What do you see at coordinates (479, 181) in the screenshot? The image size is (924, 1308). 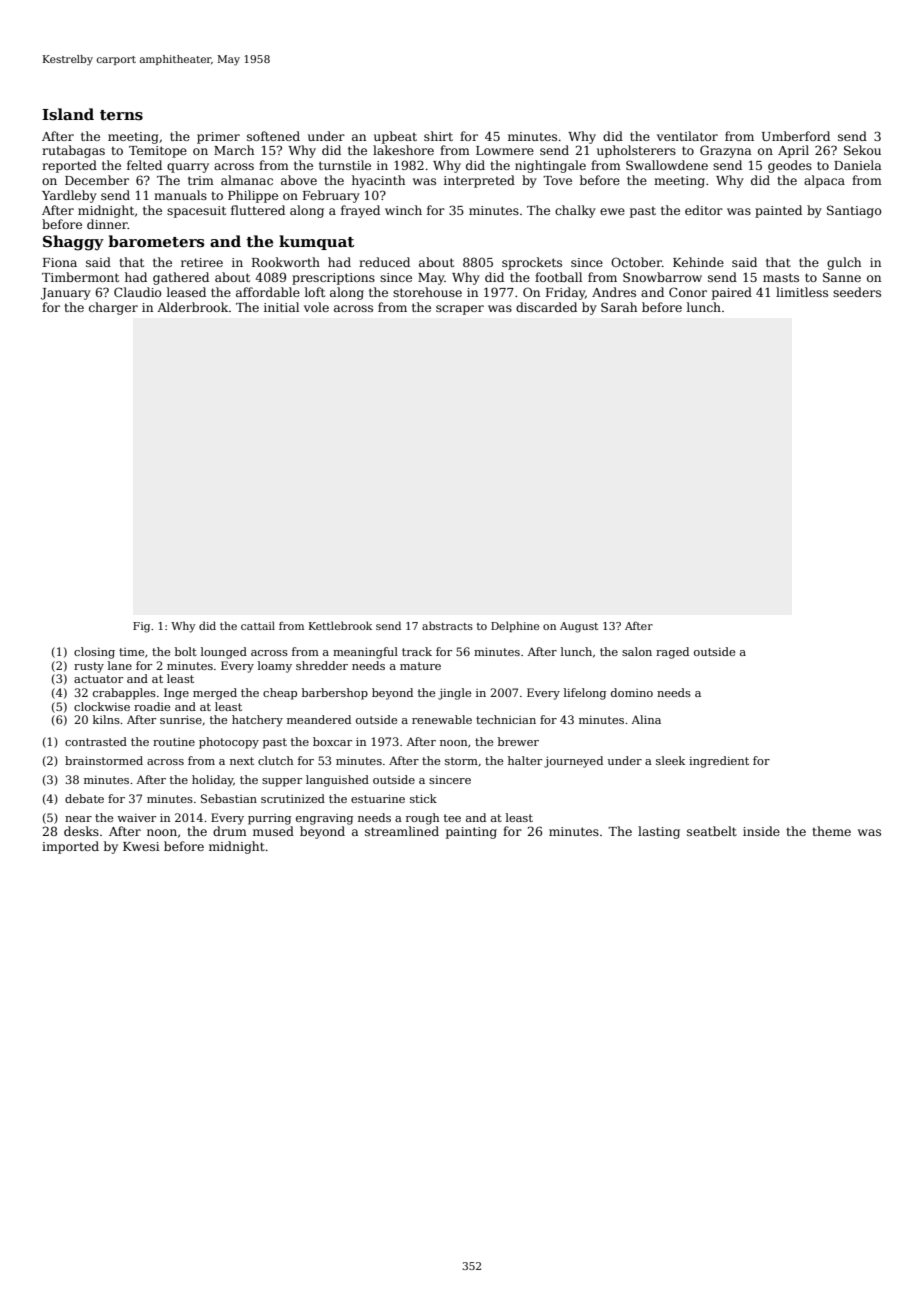 I see `interpreted` at bounding box center [479, 181].
